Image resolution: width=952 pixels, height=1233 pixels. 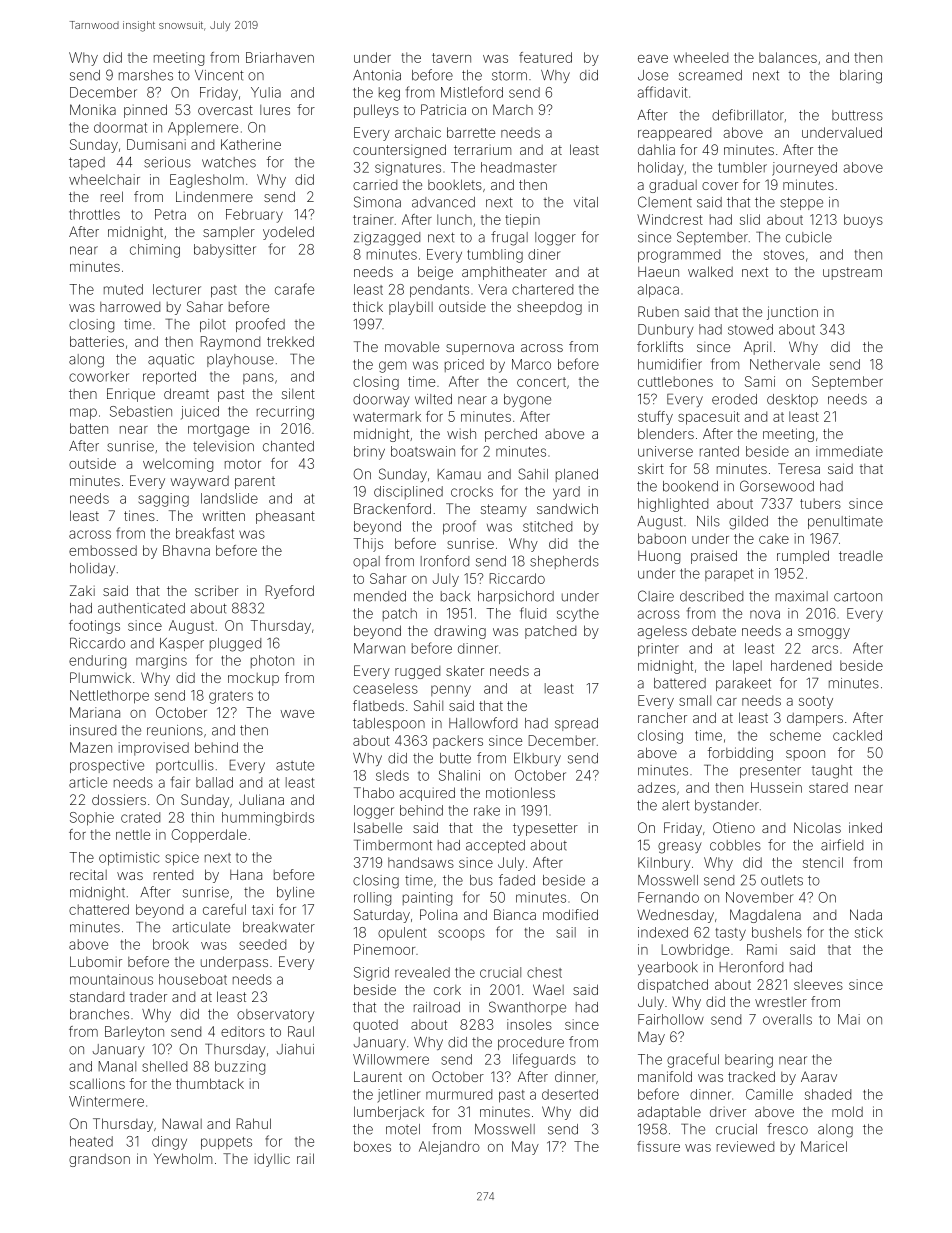 I want to click on serious, so click(x=167, y=162).
